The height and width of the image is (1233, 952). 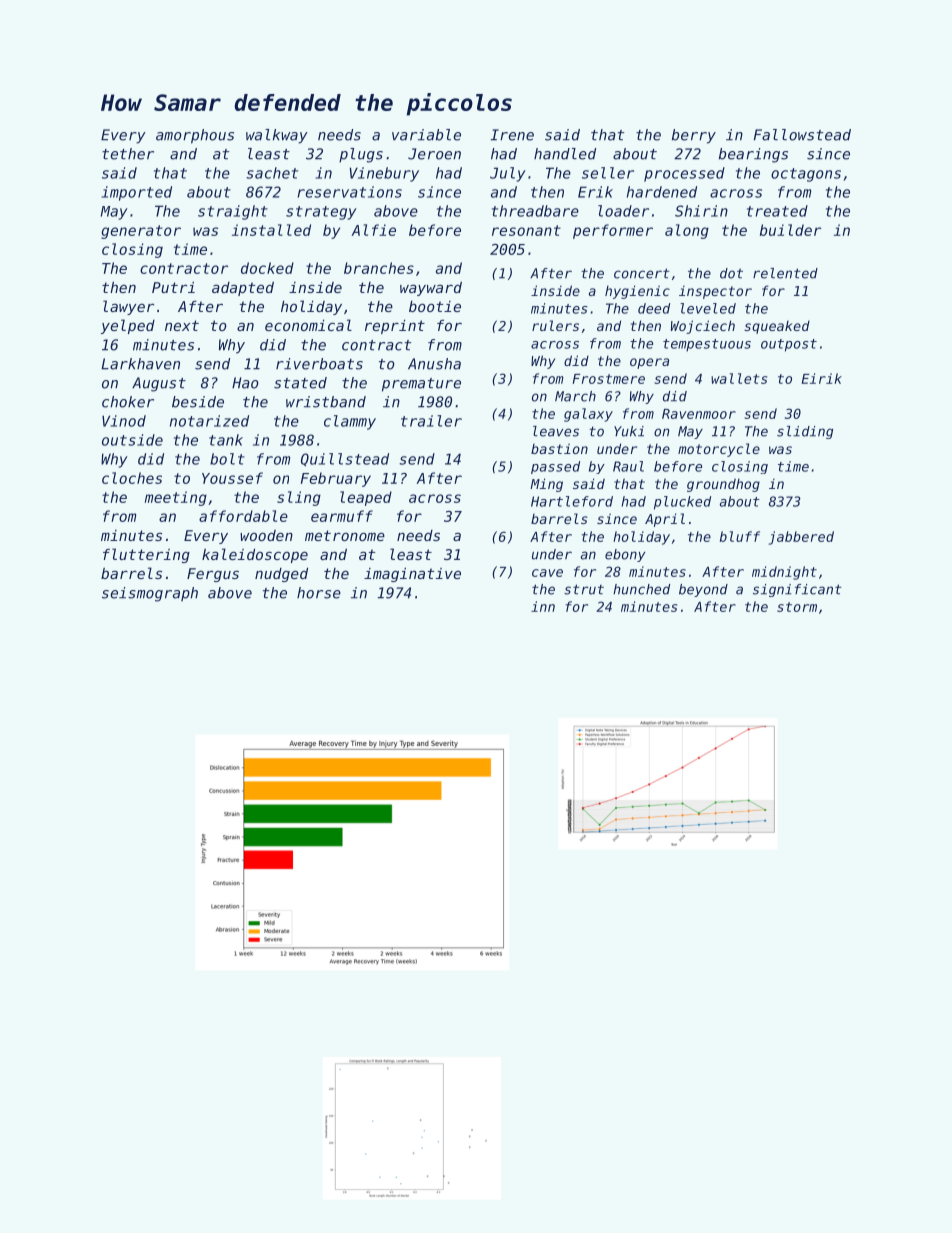 I want to click on relented, so click(x=785, y=273).
